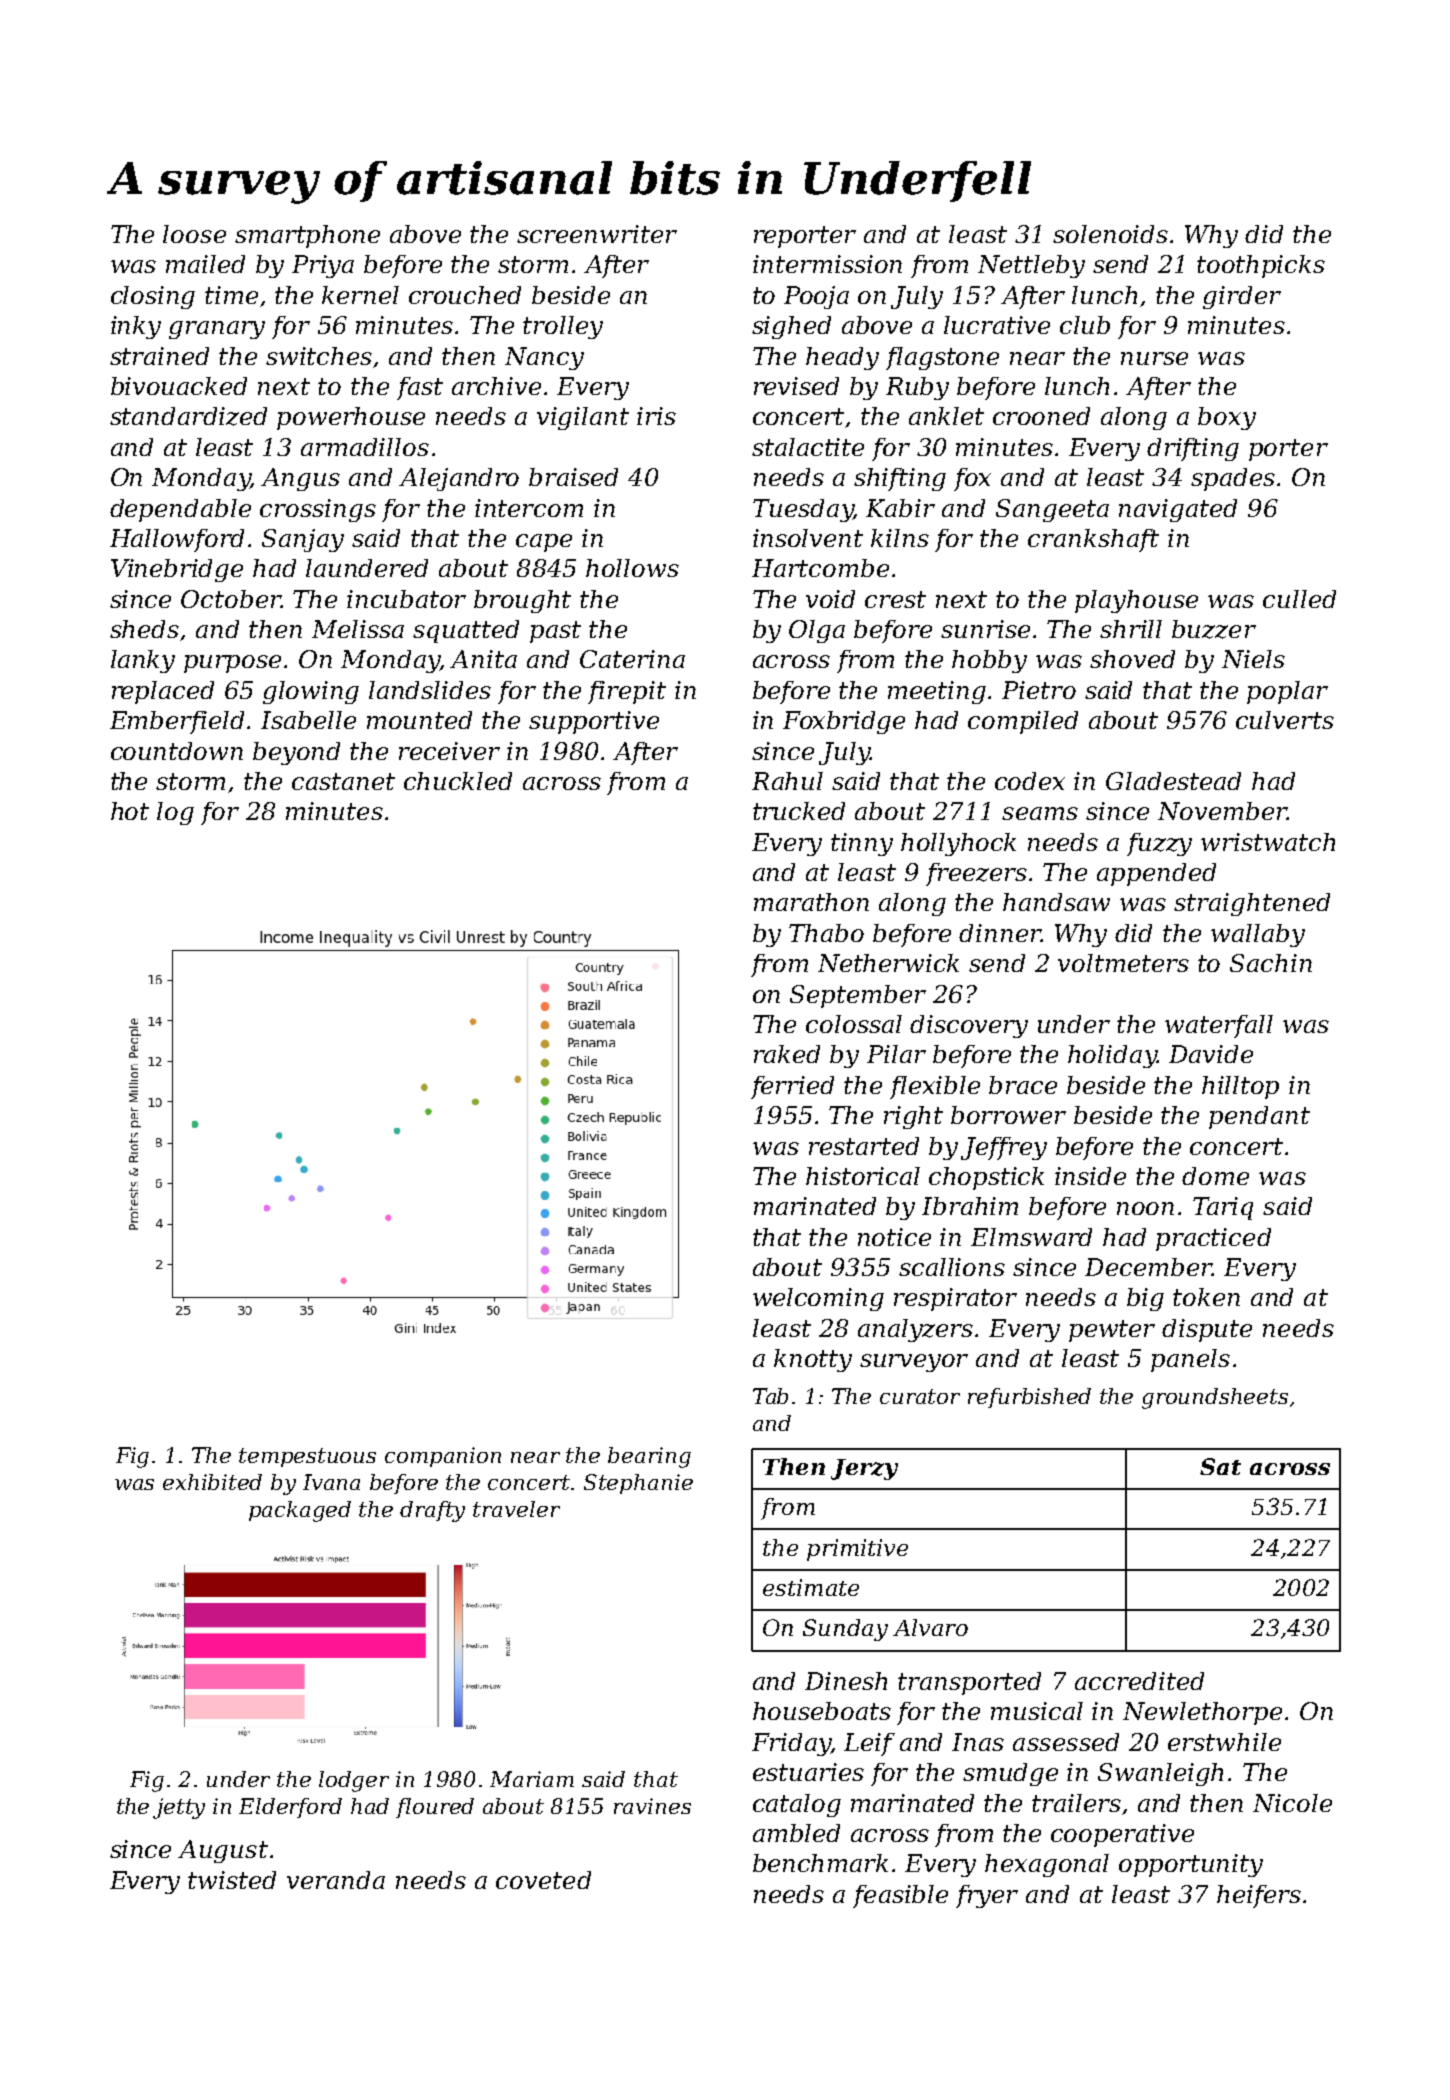 This screenshot has height=2100, width=1450. Describe the element at coordinates (331, 1482) in the screenshot. I see `Ivana` at that location.
